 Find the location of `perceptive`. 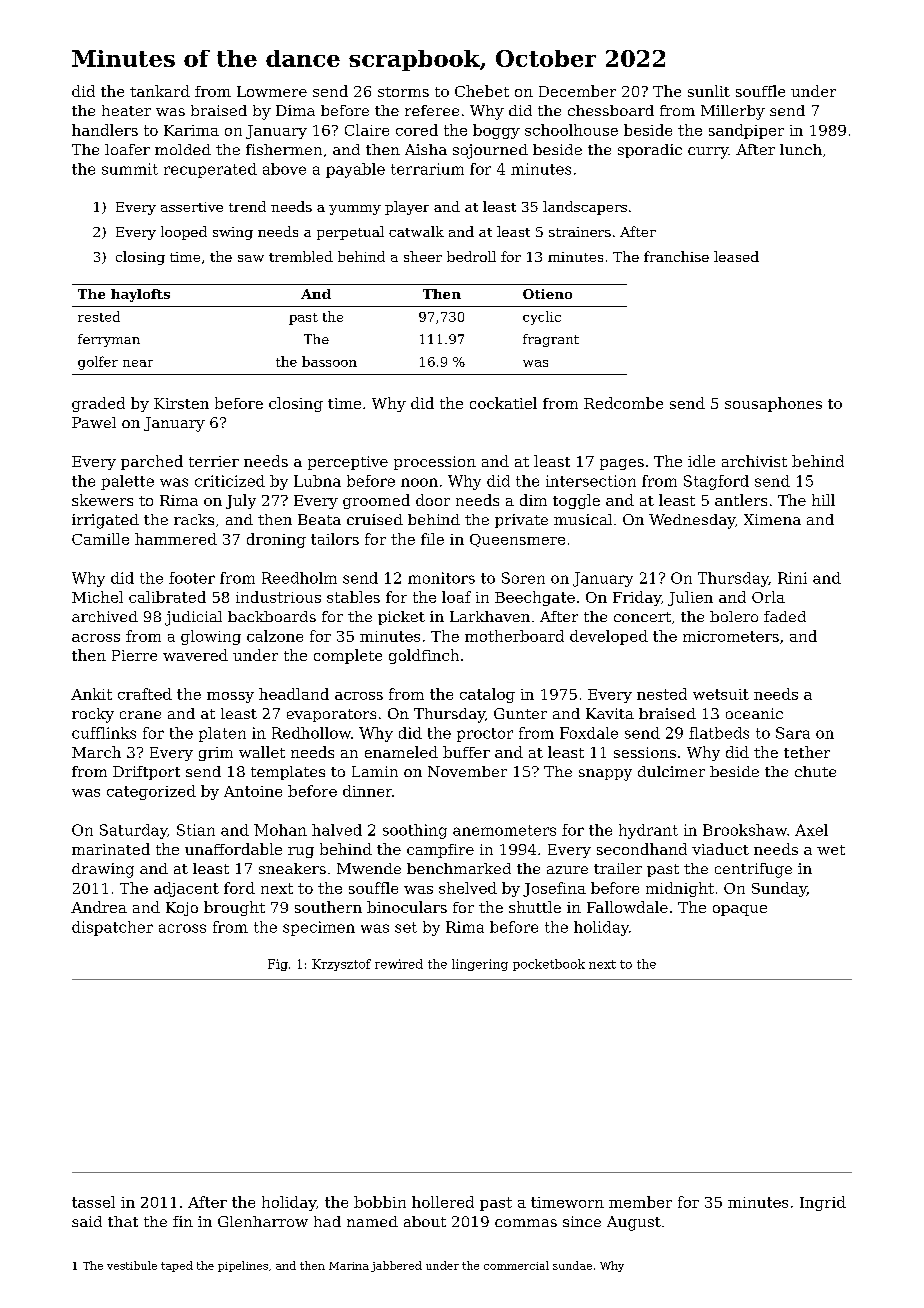

perceptive is located at coordinates (348, 463).
